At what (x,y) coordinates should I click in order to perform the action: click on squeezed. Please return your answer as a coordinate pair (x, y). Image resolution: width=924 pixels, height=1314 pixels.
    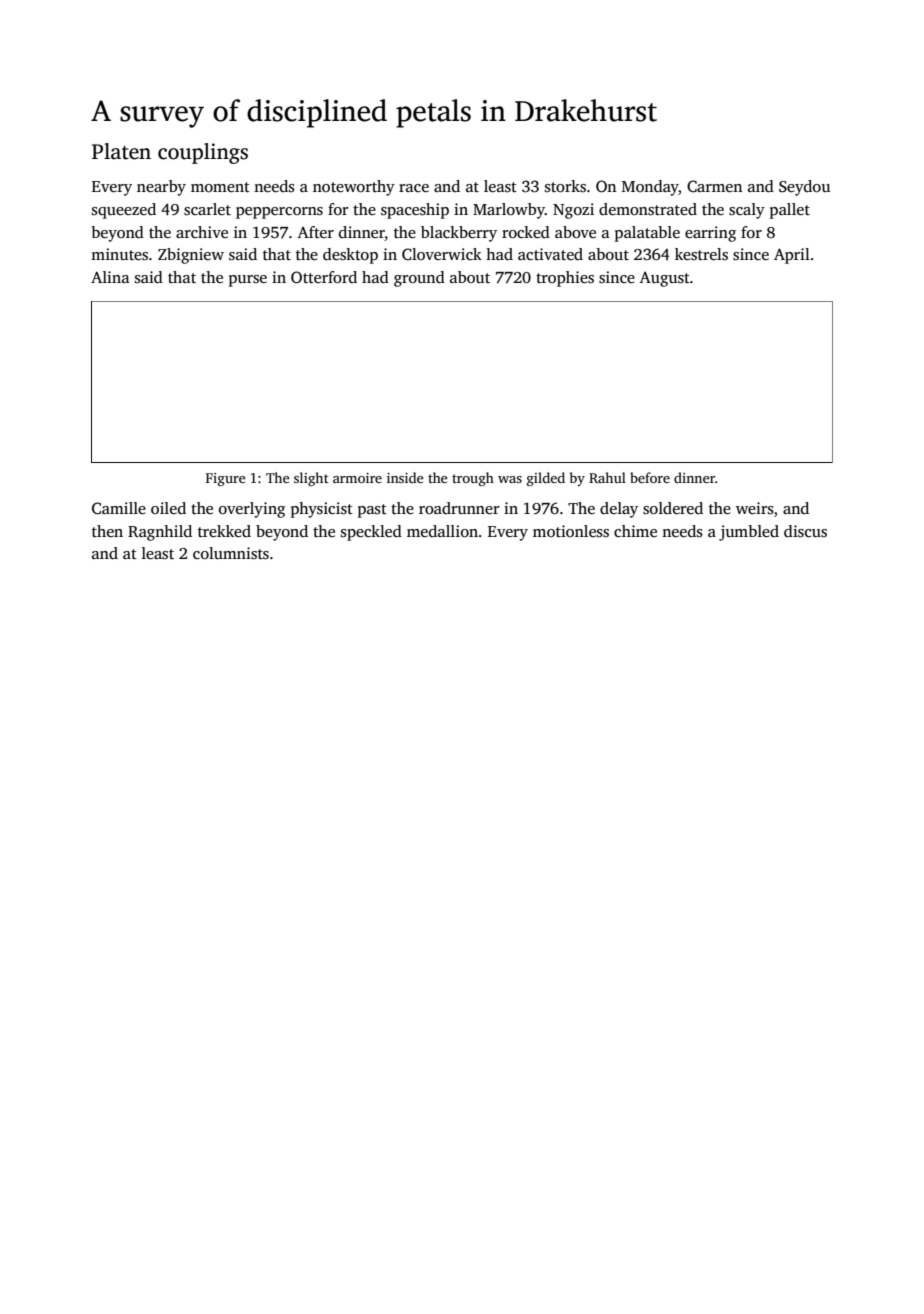
    Looking at the image, I should click on (124, 211).
